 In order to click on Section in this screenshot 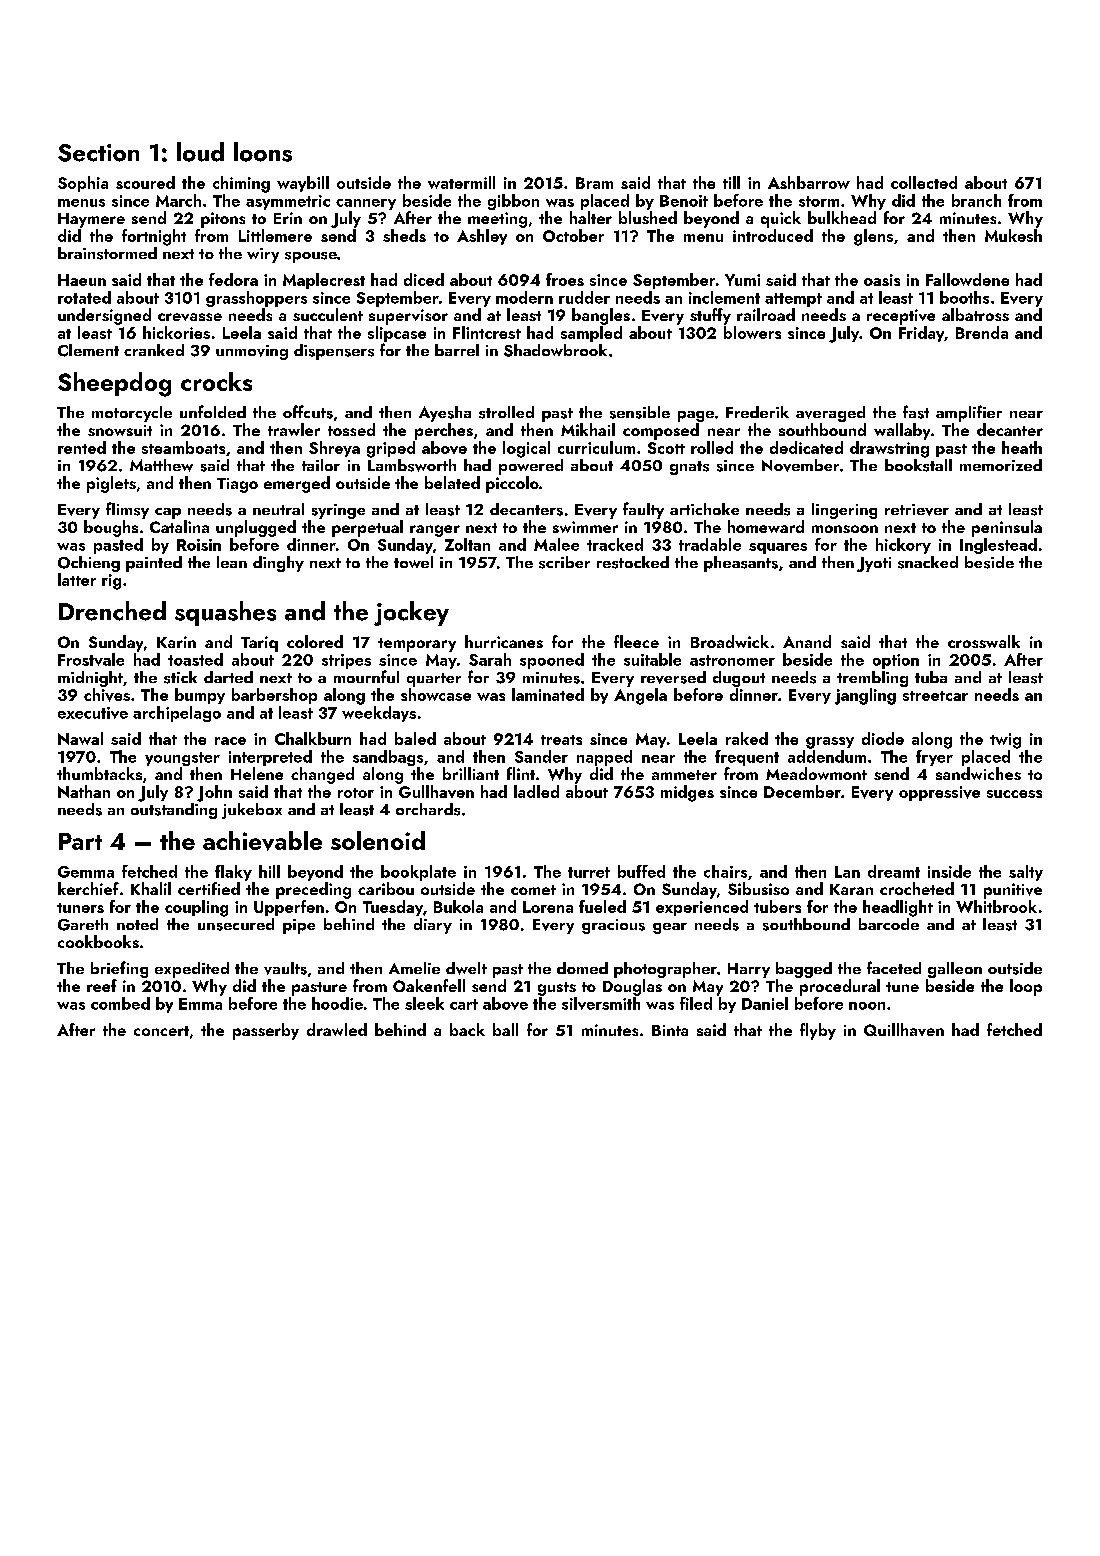, I will do `click(98, 153)`.
